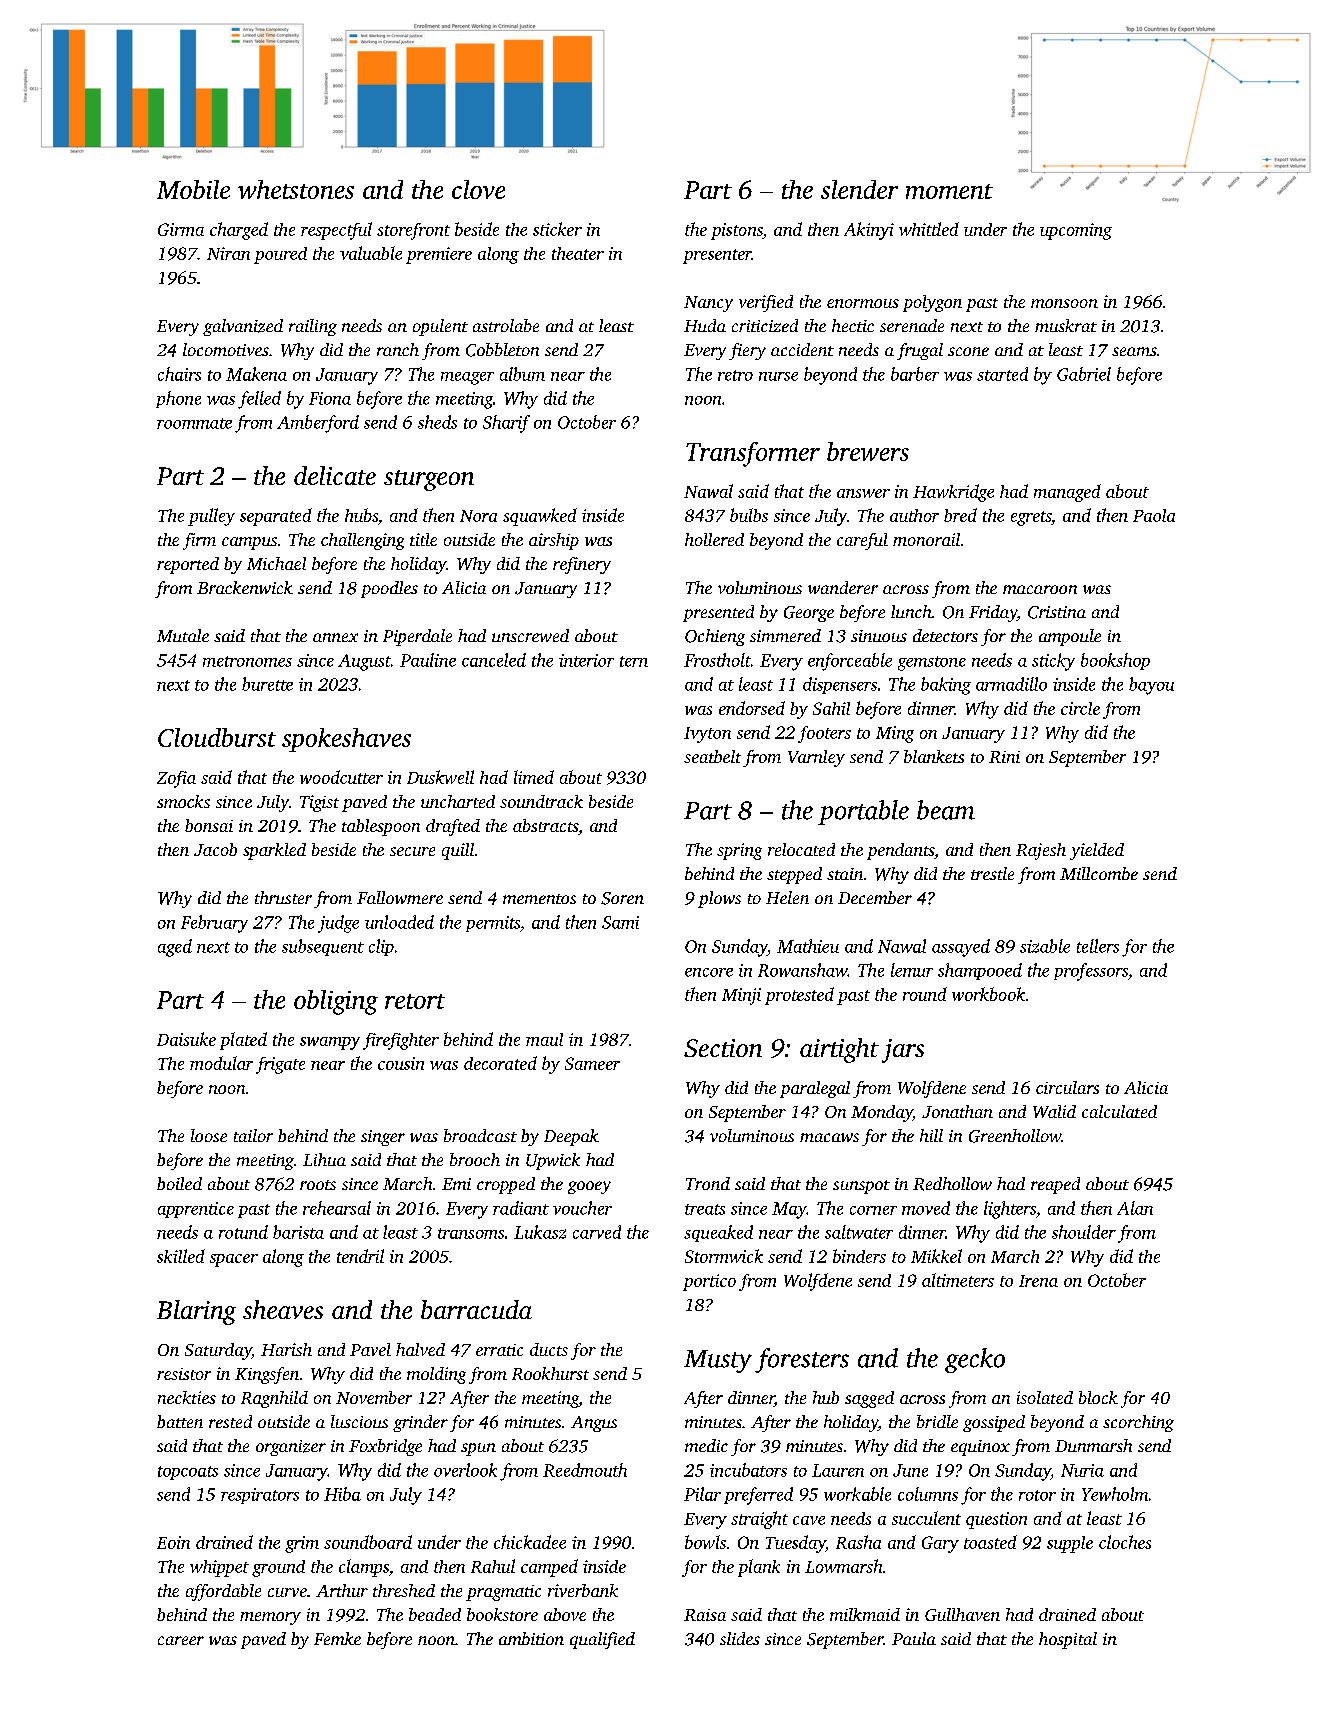 The width and height of the page is (1334, 1727). What do you see at coordinates (226, 349) in the page?
I see `locomotives` at bounding box center [226, 349].
